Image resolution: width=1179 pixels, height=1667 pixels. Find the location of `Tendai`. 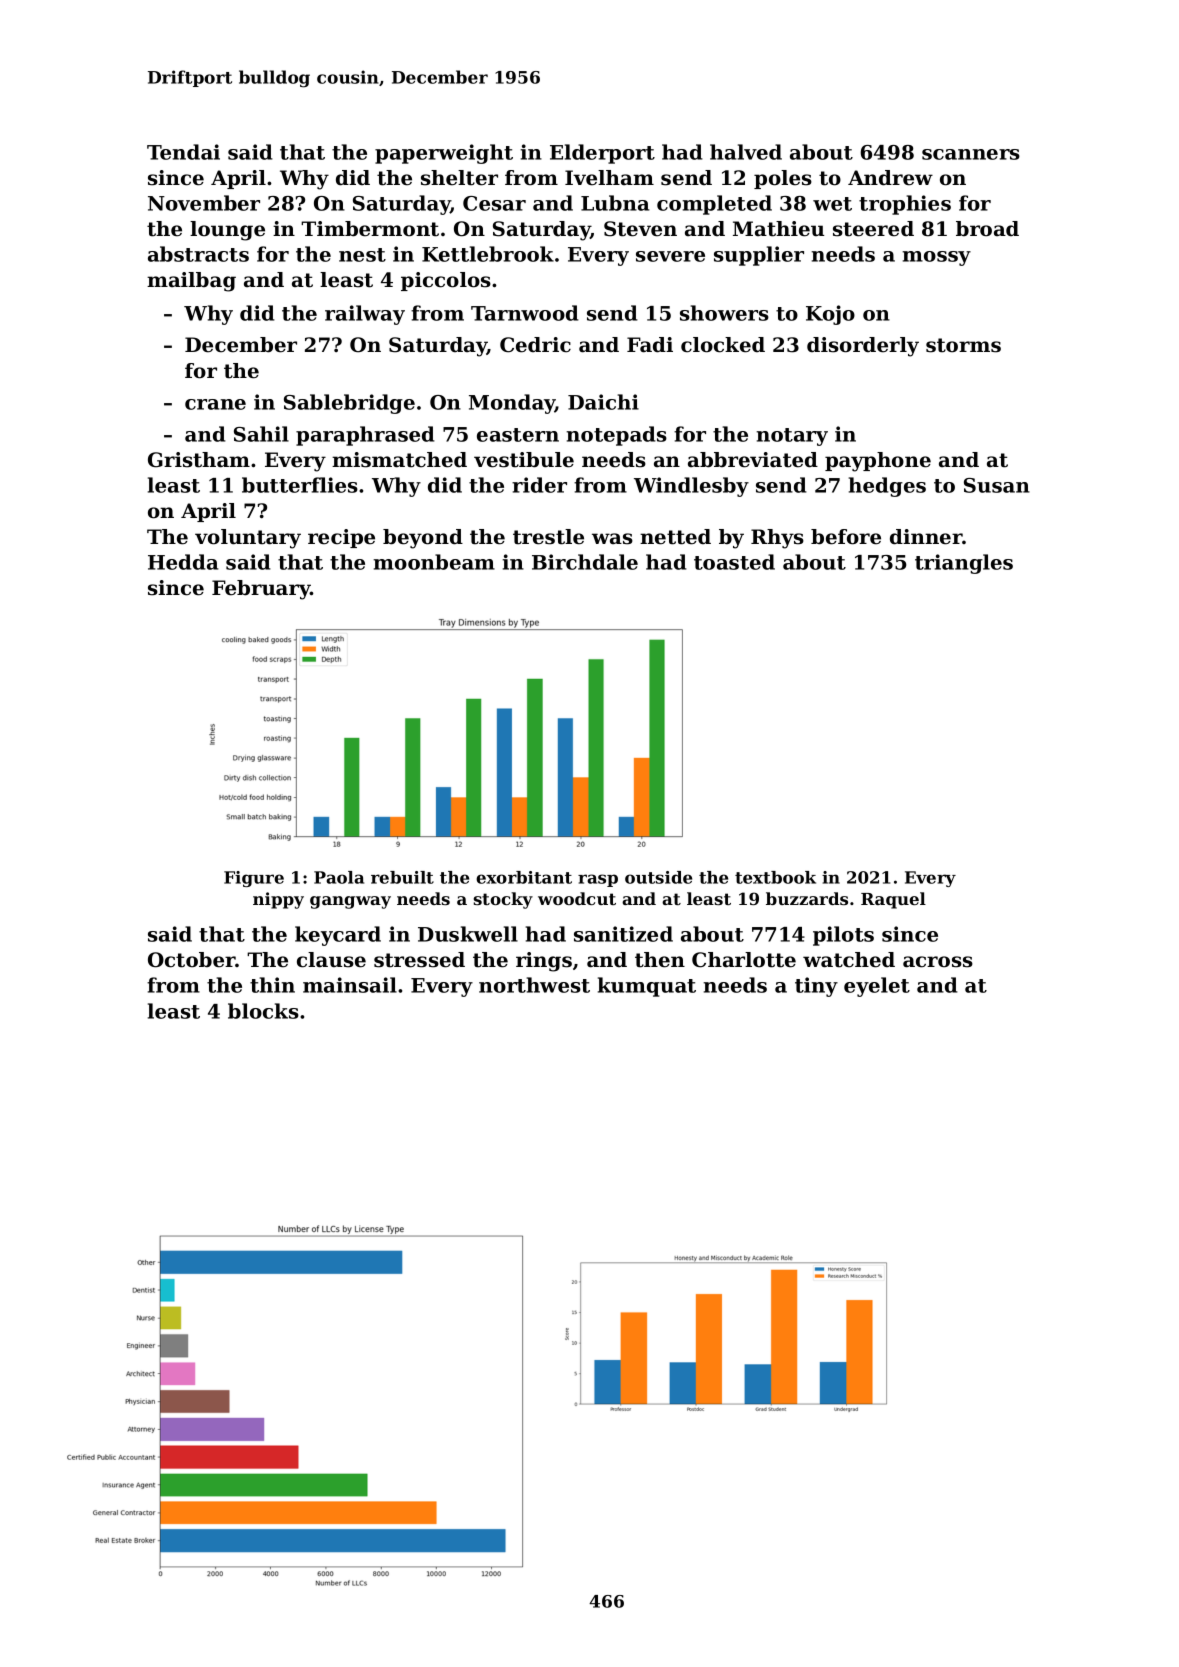

Tendai is located at coordinates (183, 152).
